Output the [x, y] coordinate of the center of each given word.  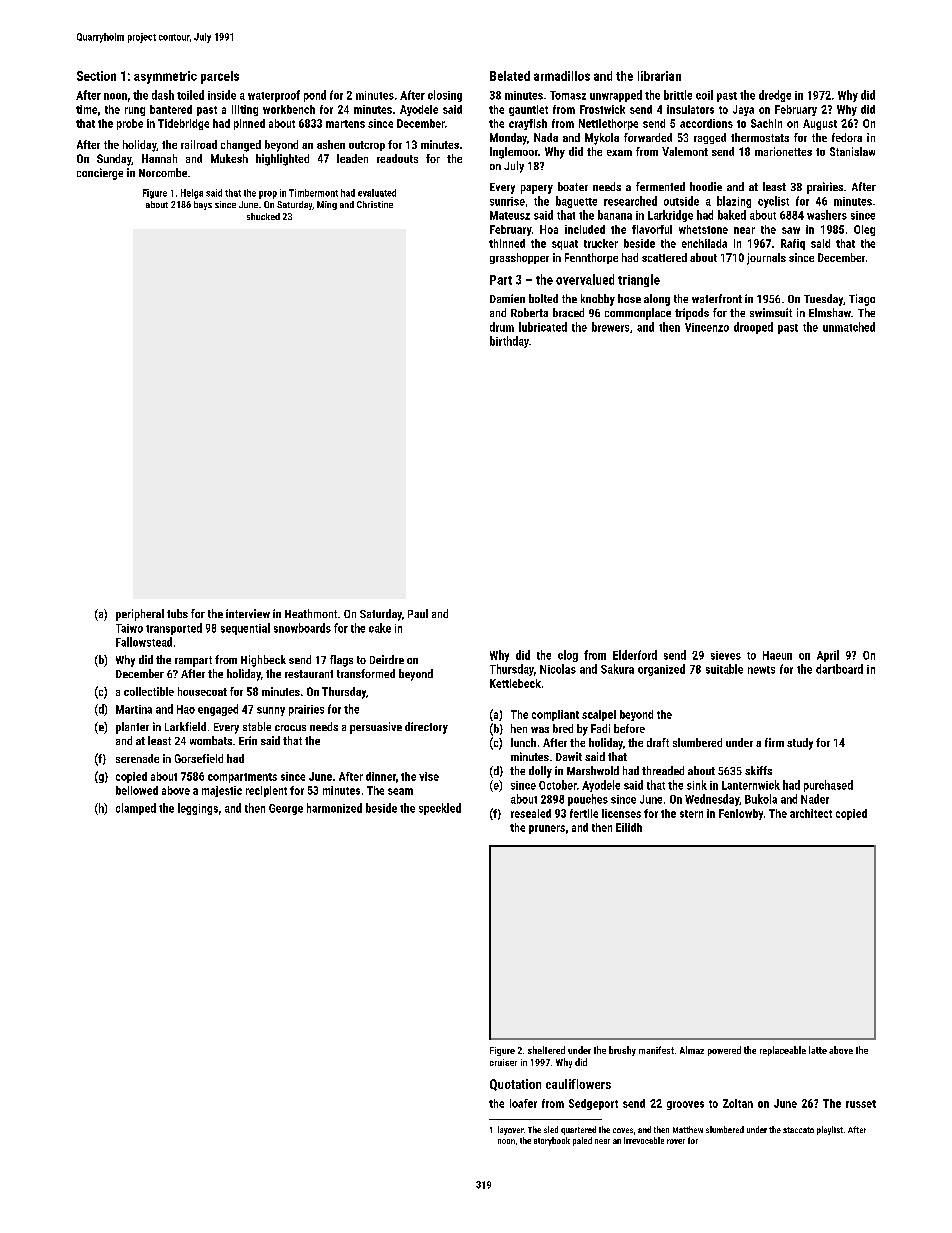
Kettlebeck [515, 683]
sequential [245, 629]
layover [511, 1130]
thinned [507, 243]
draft [658, 742]
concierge [100, 174]
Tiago [862, 300]
